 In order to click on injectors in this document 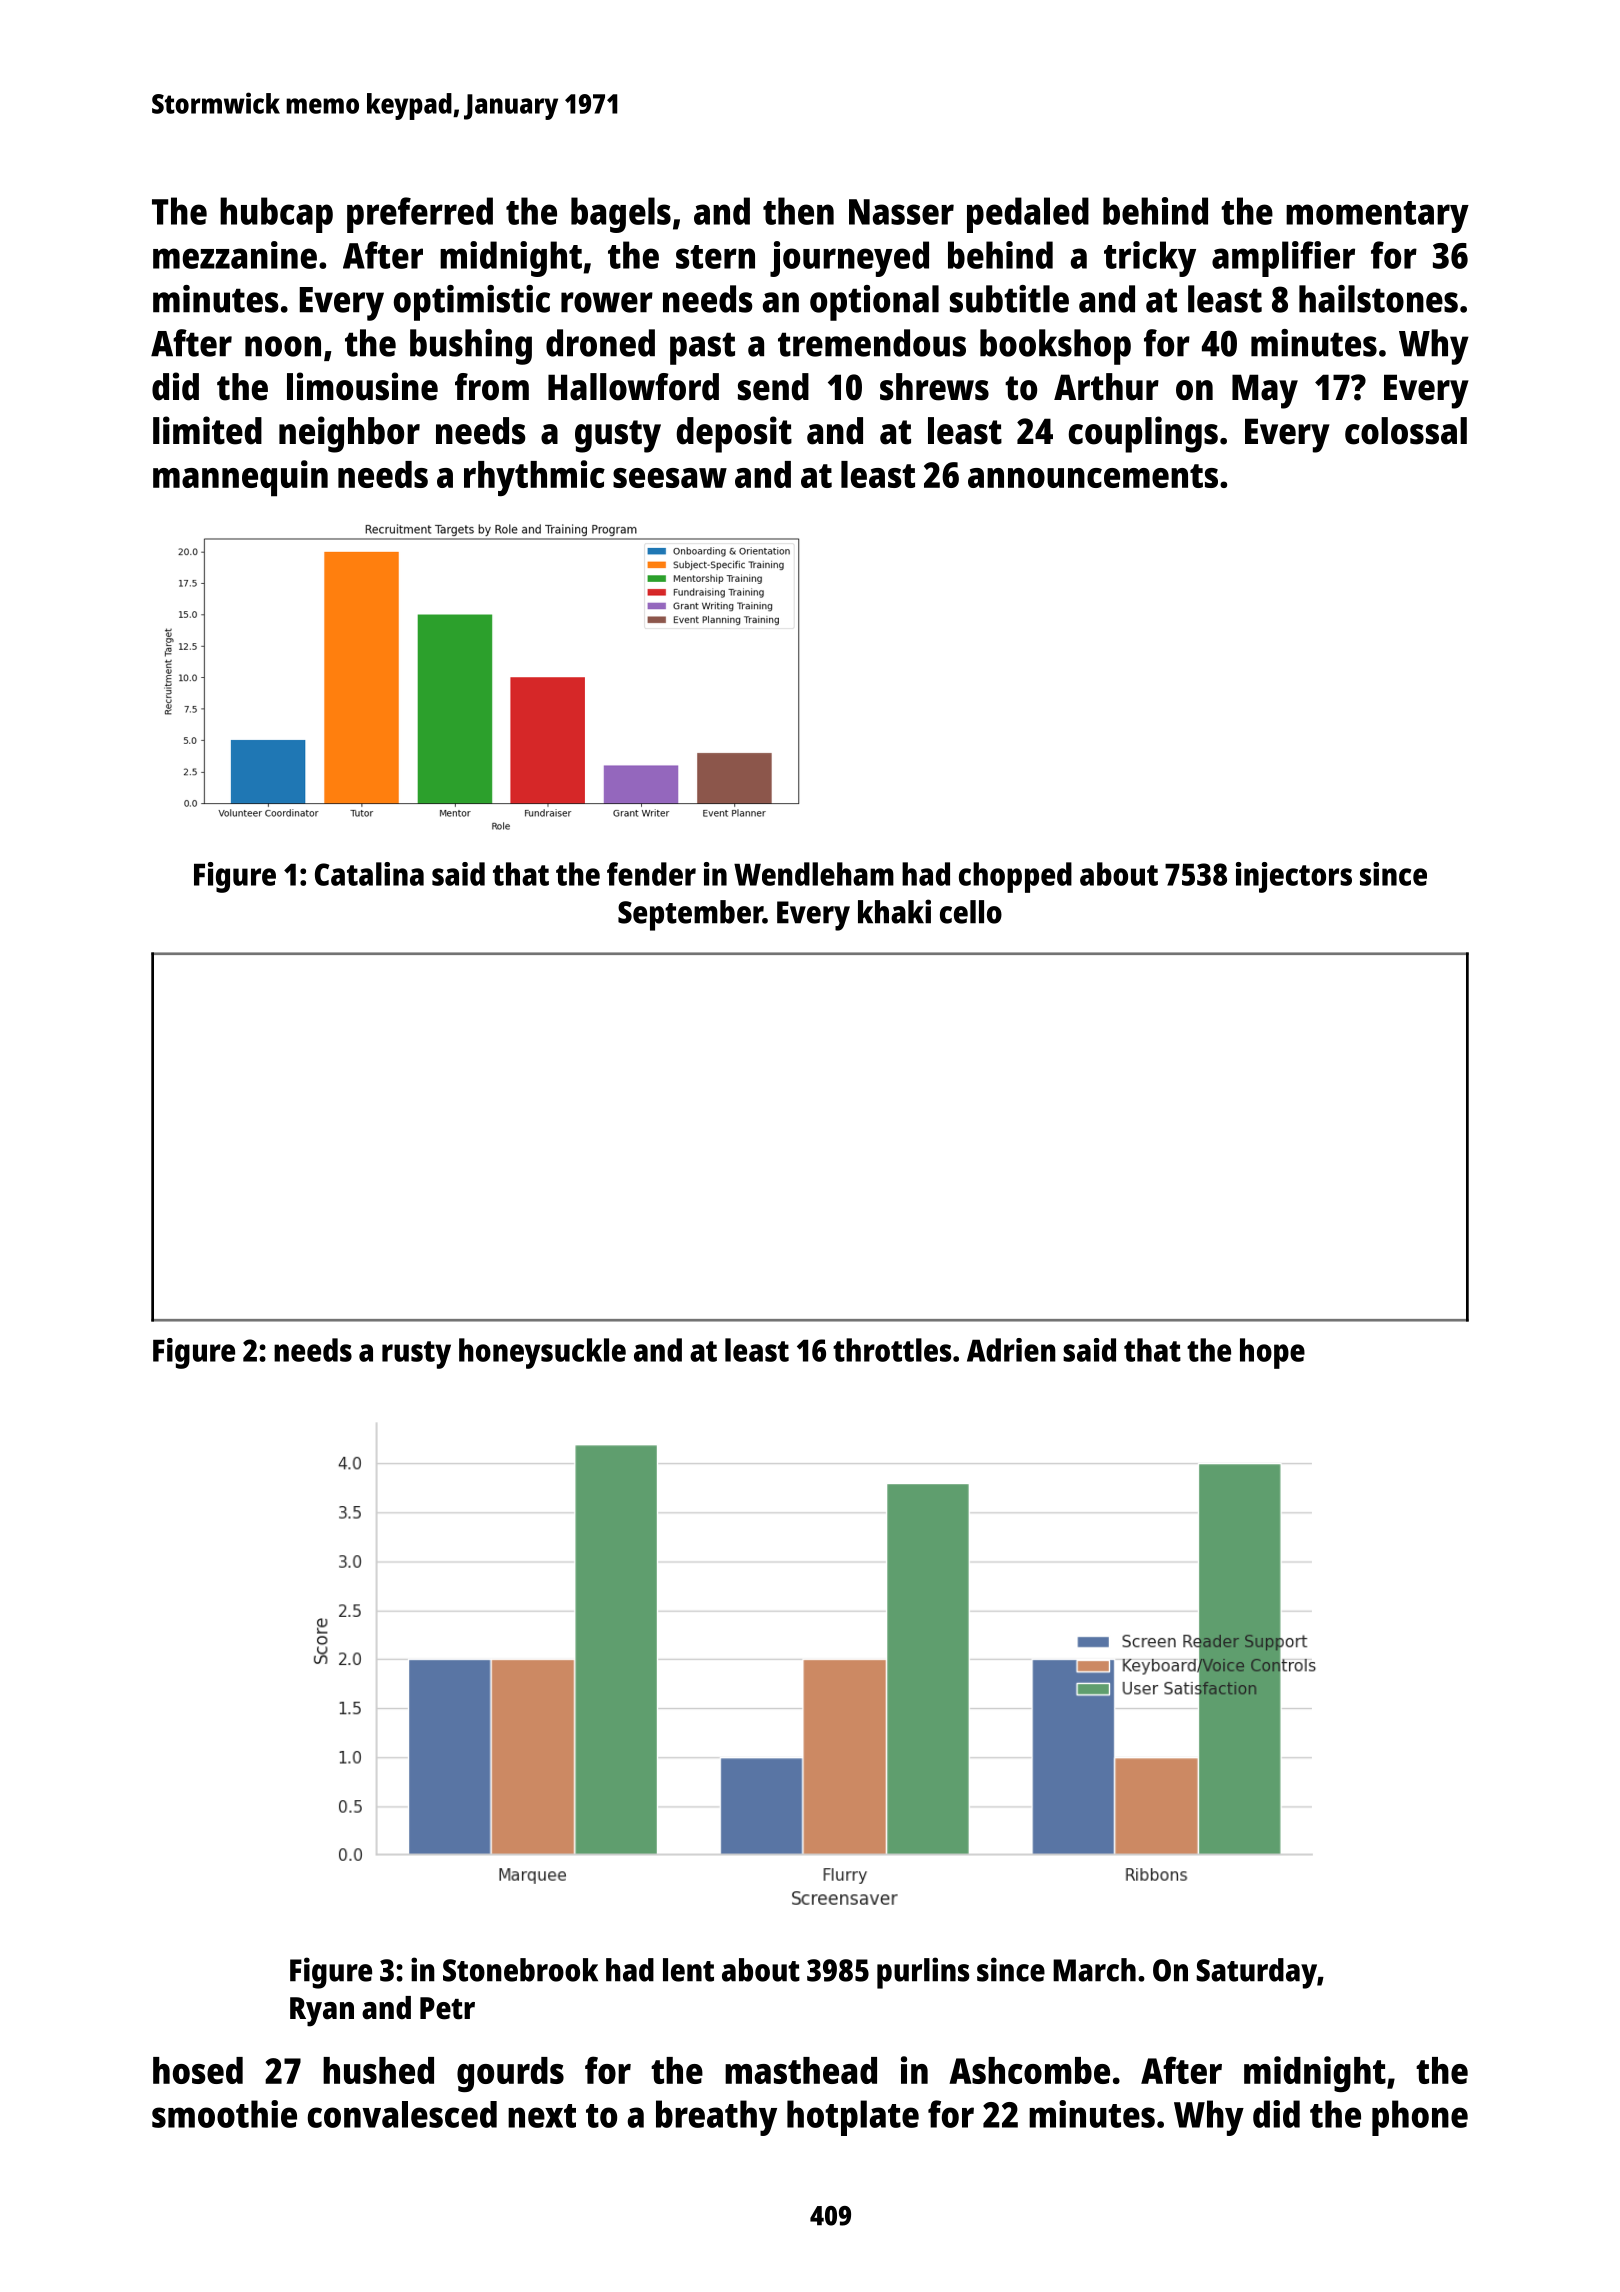, I will do `click(1294, 877)`.
